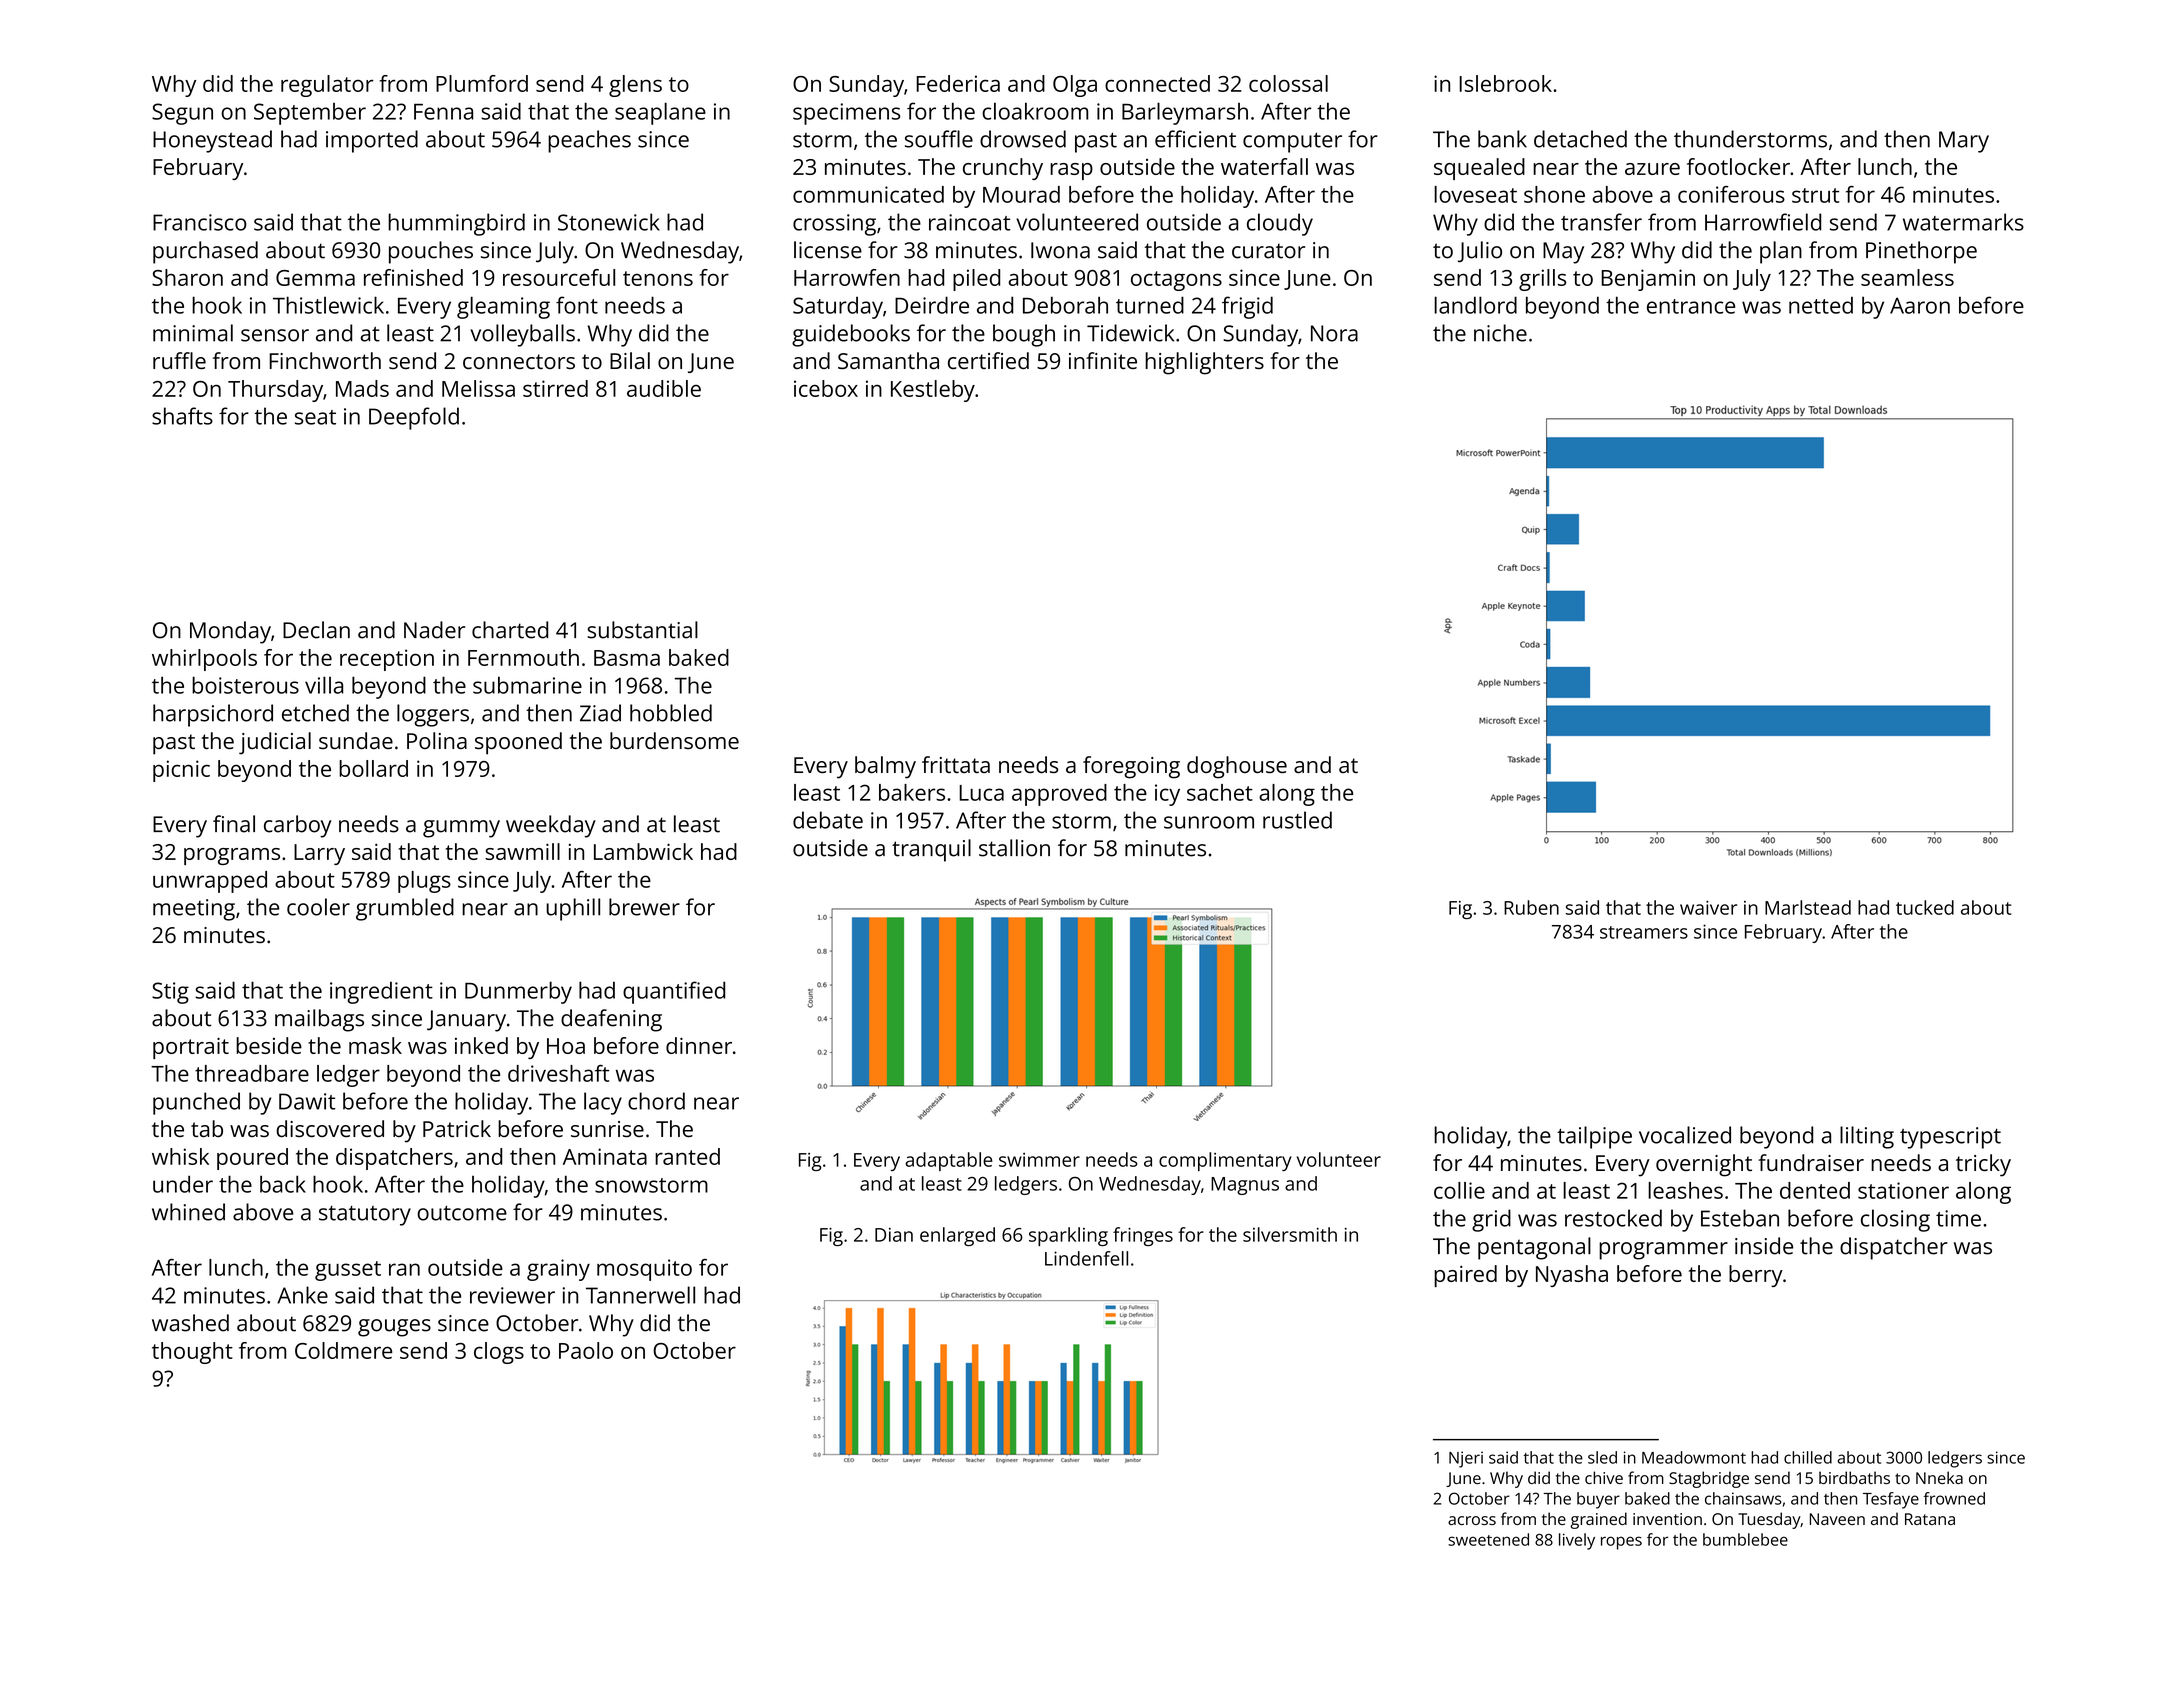 Image resolution: width=2178 pixels, height=1683 pixels. Describe the element at coordinates (343, 1350) in the document. I see `Coldmere` at that location.
